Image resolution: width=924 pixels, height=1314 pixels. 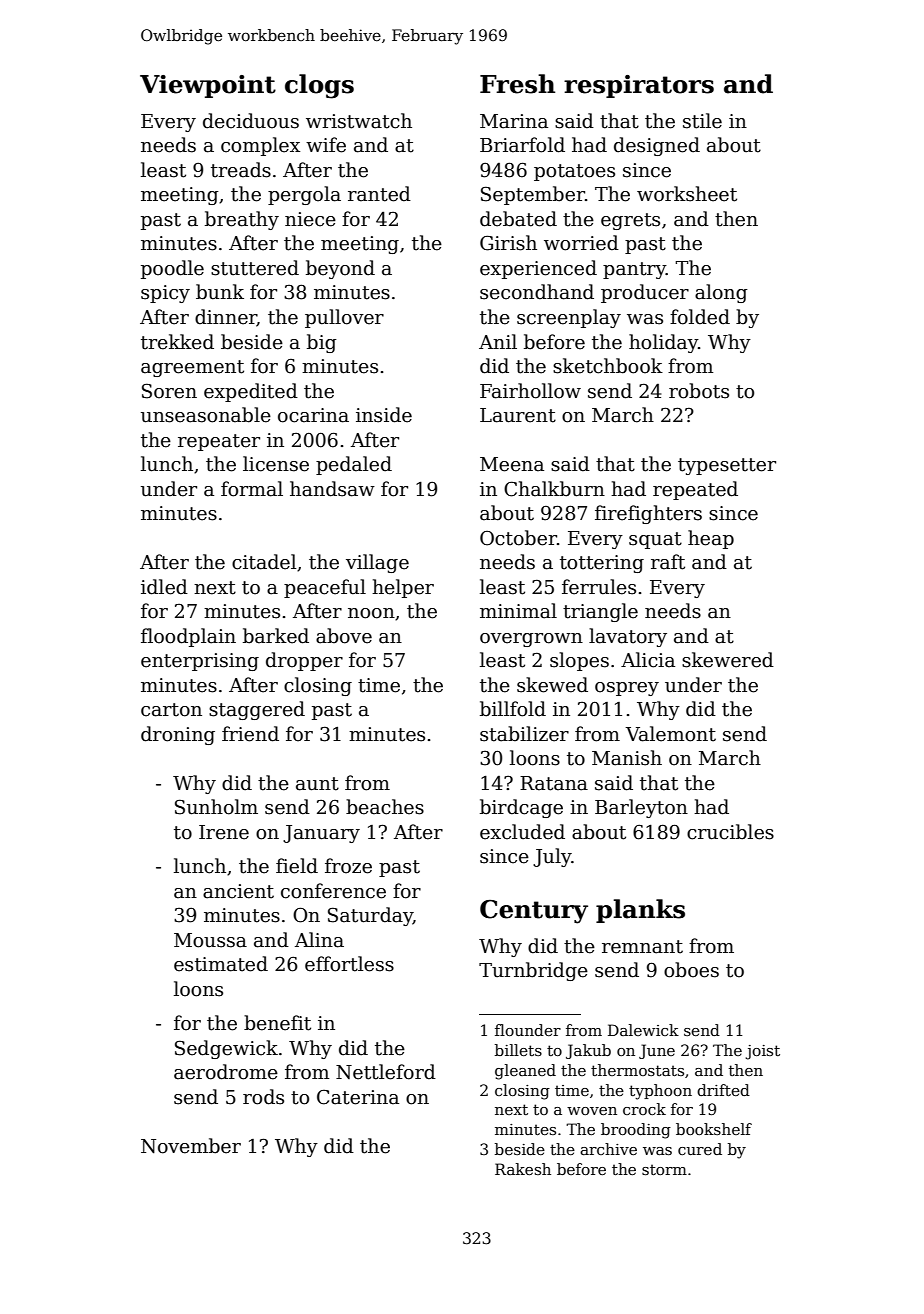 What do you see at coordinates (319, 86) in the screenshot?
I see `clogs` at bounding box center [319, 86].
